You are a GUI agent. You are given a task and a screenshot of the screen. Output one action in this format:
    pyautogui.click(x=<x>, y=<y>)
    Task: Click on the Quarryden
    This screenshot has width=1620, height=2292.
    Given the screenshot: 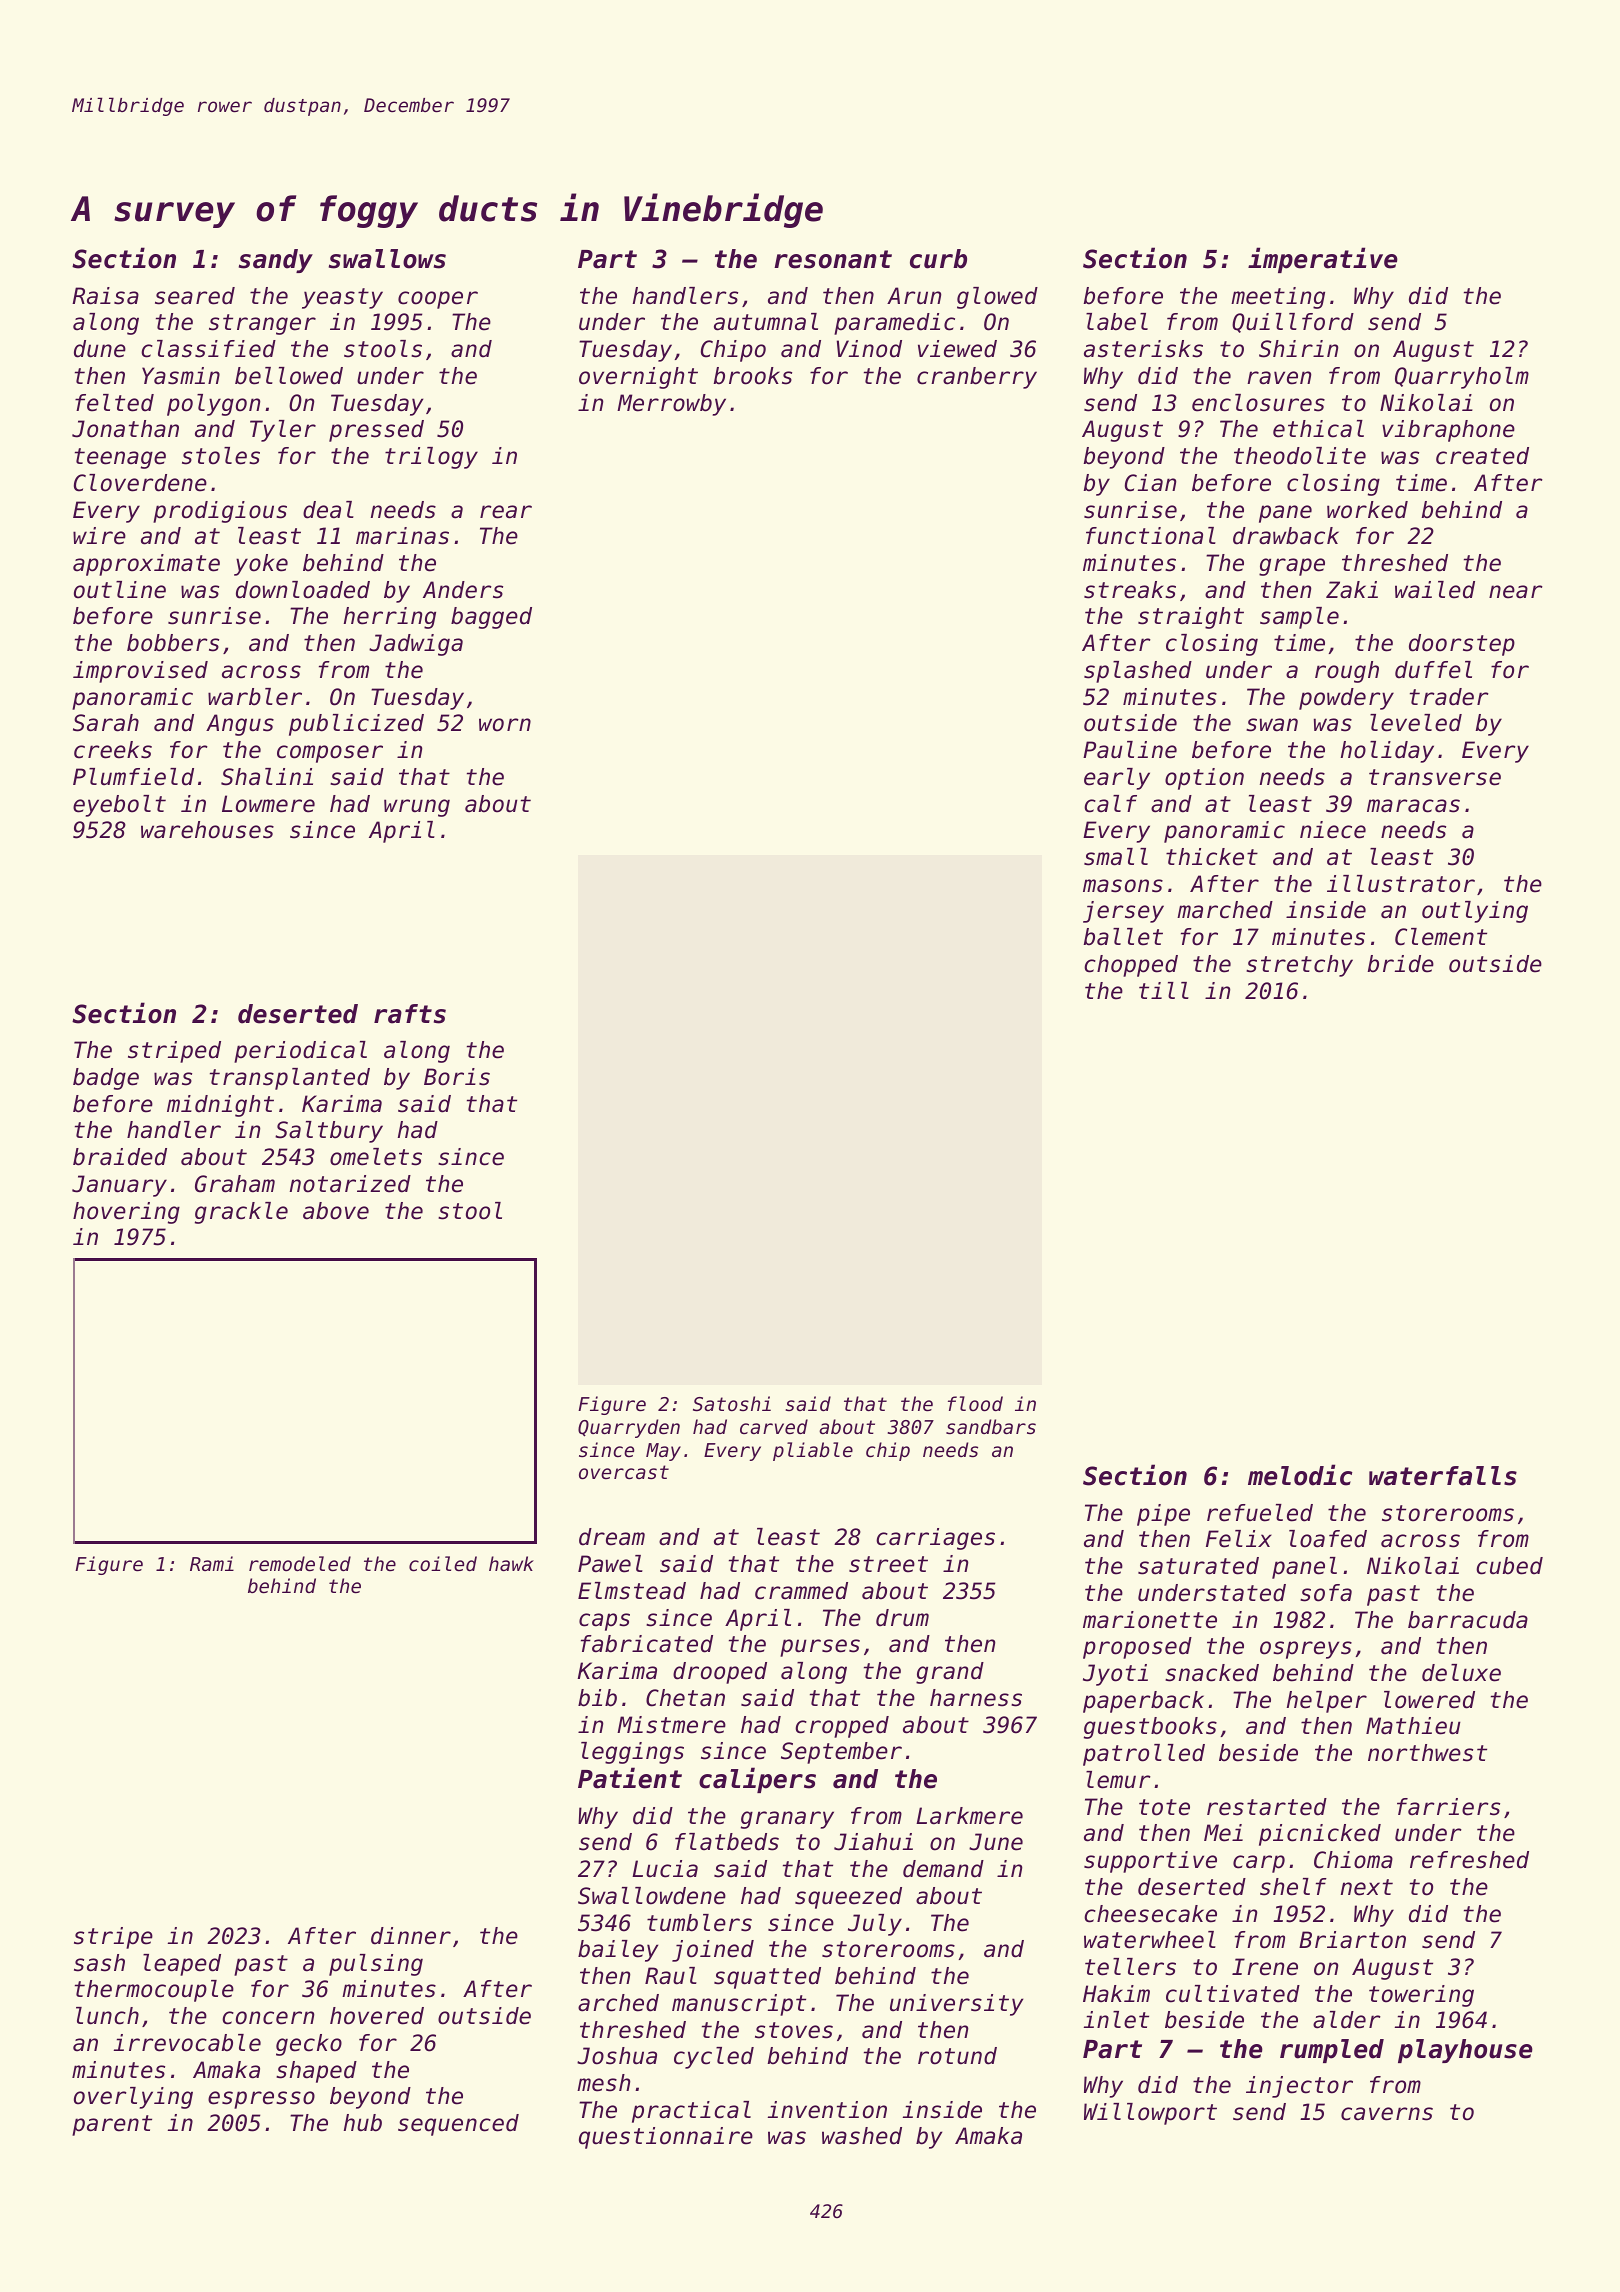 What is the action you would take?
    pyautogui.click(x=629, y=1428)
